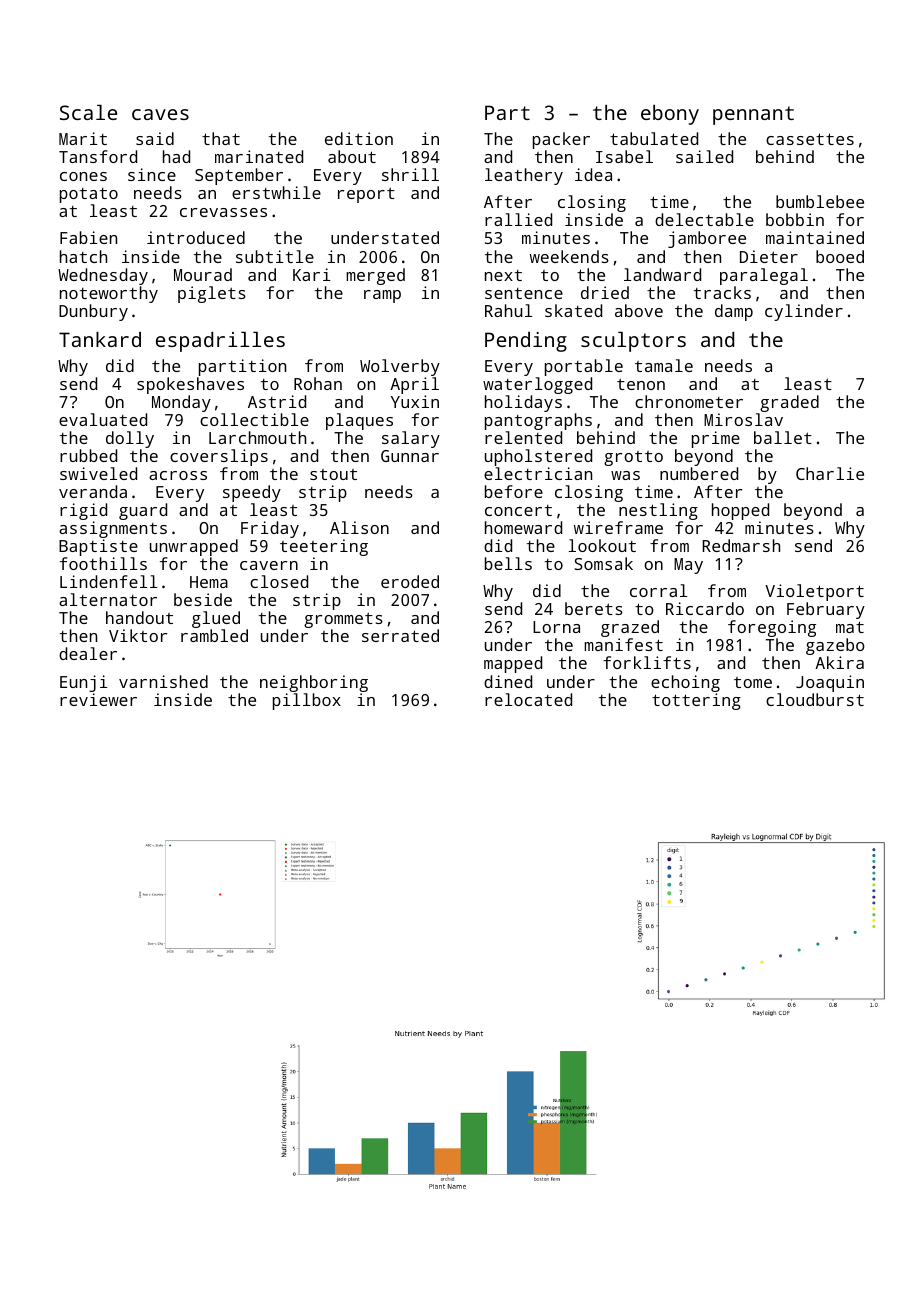  I want to click on pennant, so click(753, 115).
